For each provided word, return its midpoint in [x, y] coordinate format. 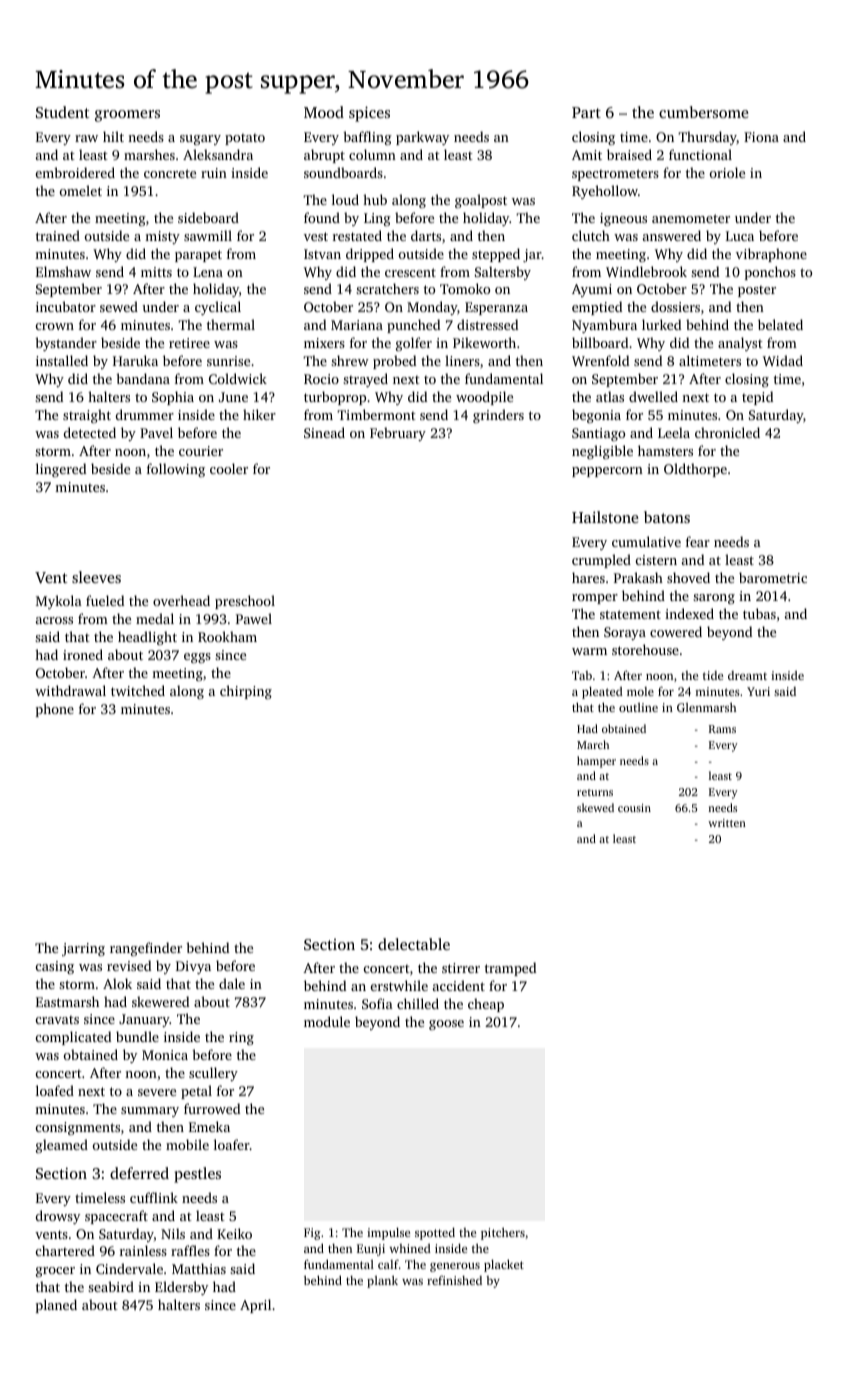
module [327, 1021]
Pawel [254, 618]
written [727, 823]
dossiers [675, 306]
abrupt [324, 156]
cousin [634, 808]
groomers [127, 116]
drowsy [58, 1217]
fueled [105, 600]
